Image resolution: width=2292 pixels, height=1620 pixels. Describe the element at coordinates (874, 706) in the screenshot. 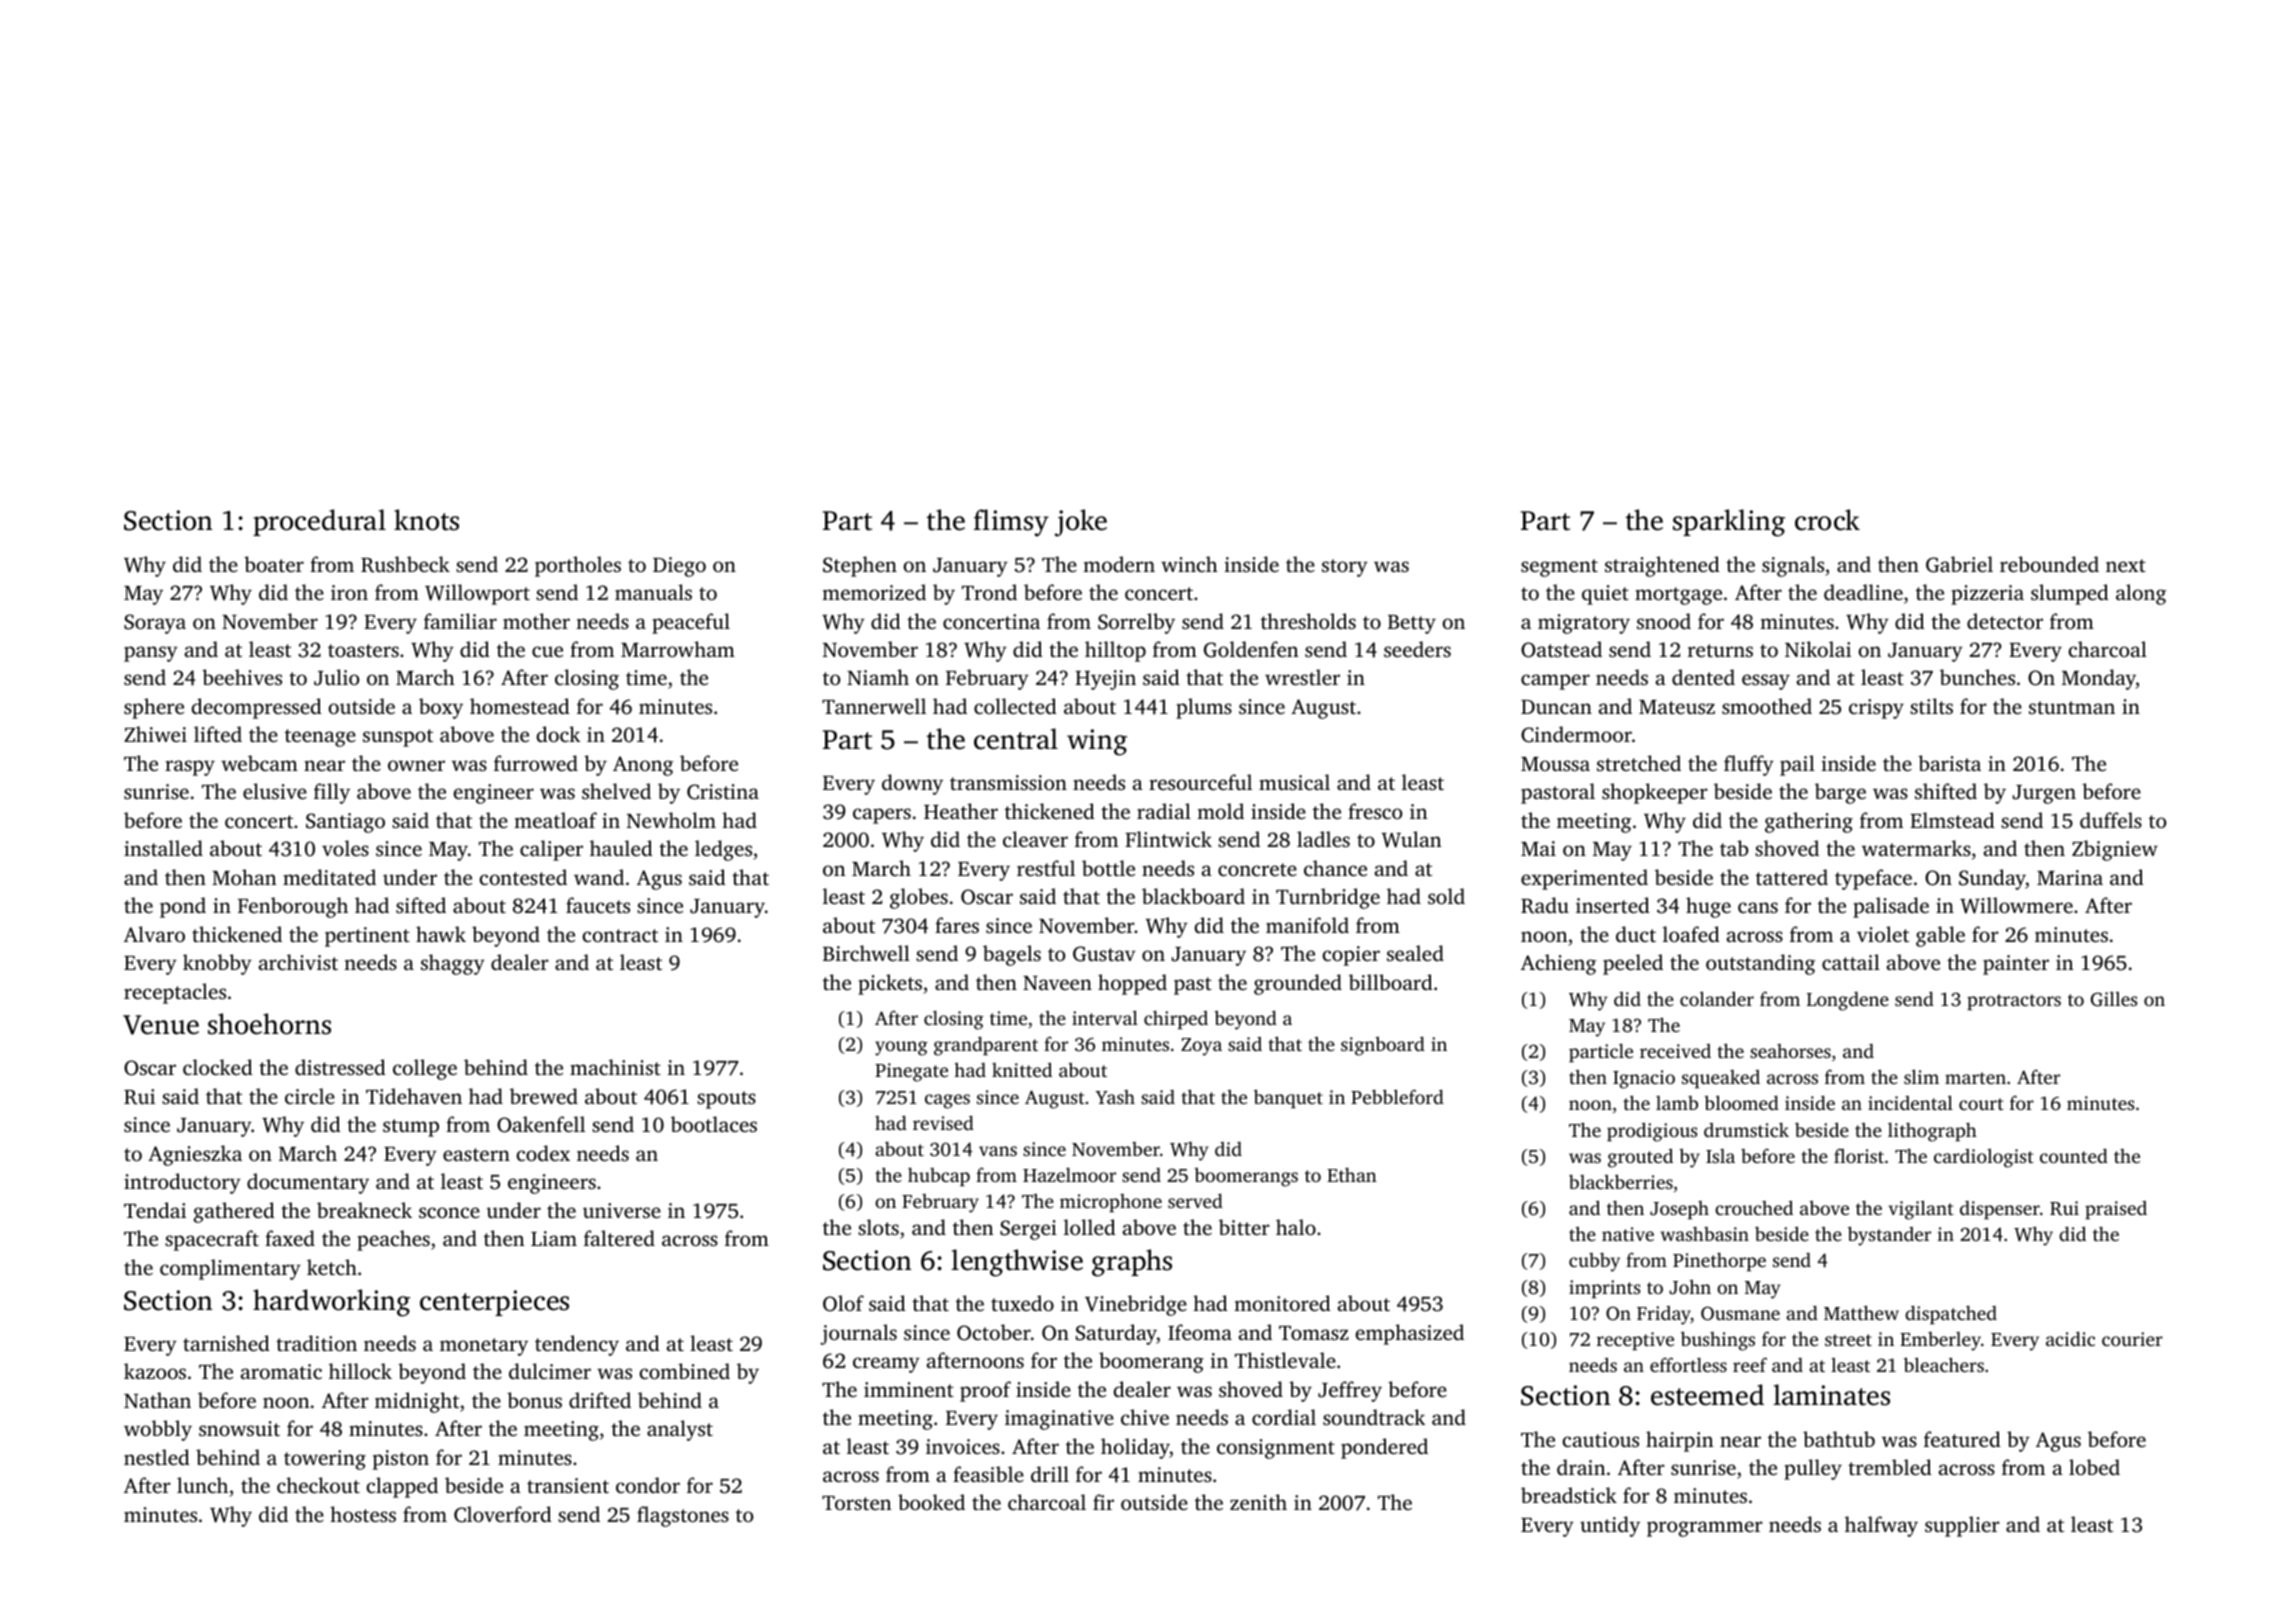

I see `Tannerwell` at that location.
